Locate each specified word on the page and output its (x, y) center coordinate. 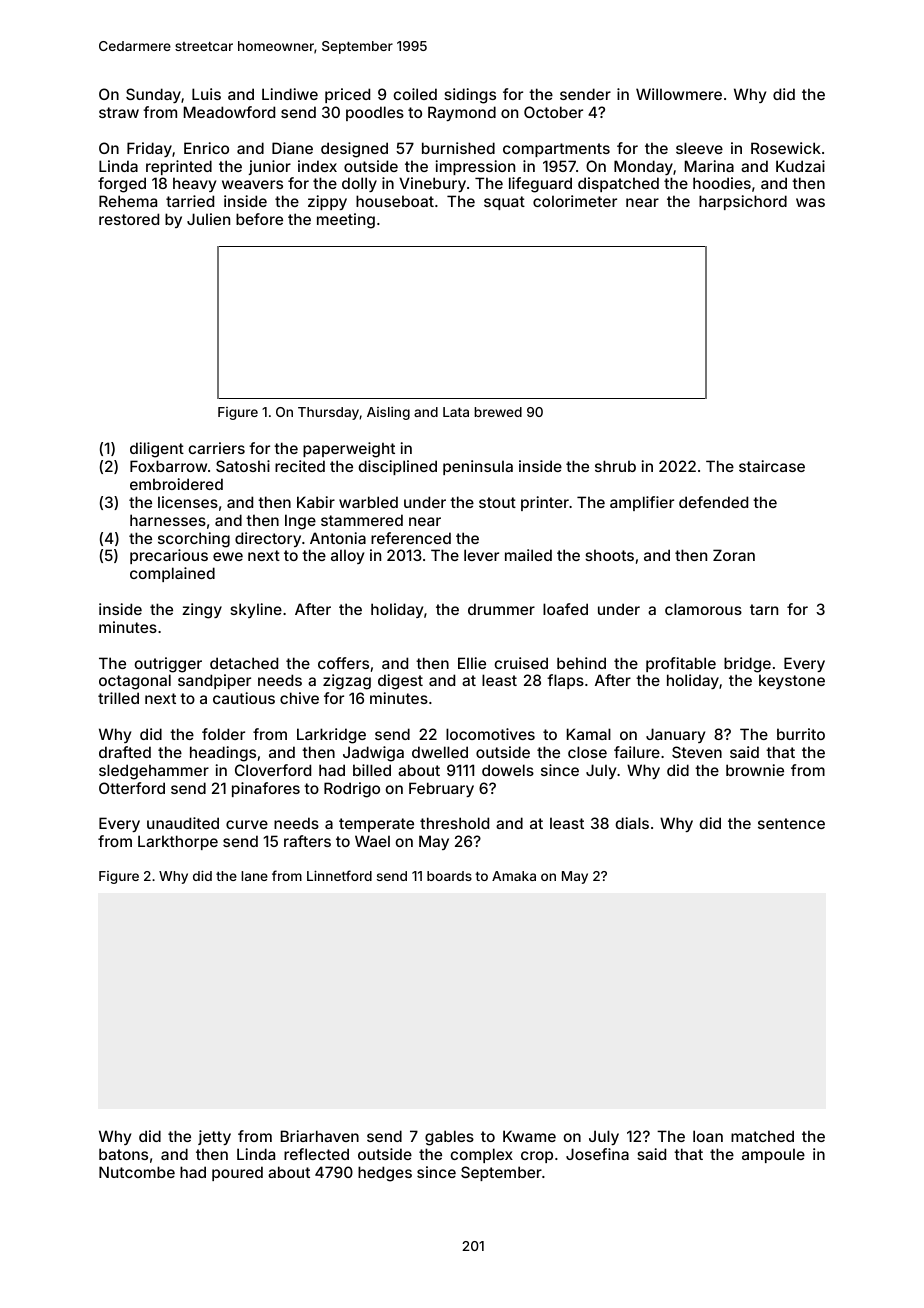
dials (632, 823)
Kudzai (800, 166)
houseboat (395, 201)
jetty (214, 1137)
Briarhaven (320, 1136)
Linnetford (339, 875)
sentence (791, 823)
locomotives (490, 734)
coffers (343, 663)
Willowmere (679, 94)
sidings (470, 96)
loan (708, 1136)
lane (254, 876)
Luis (206, 94)
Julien (208, 219)
